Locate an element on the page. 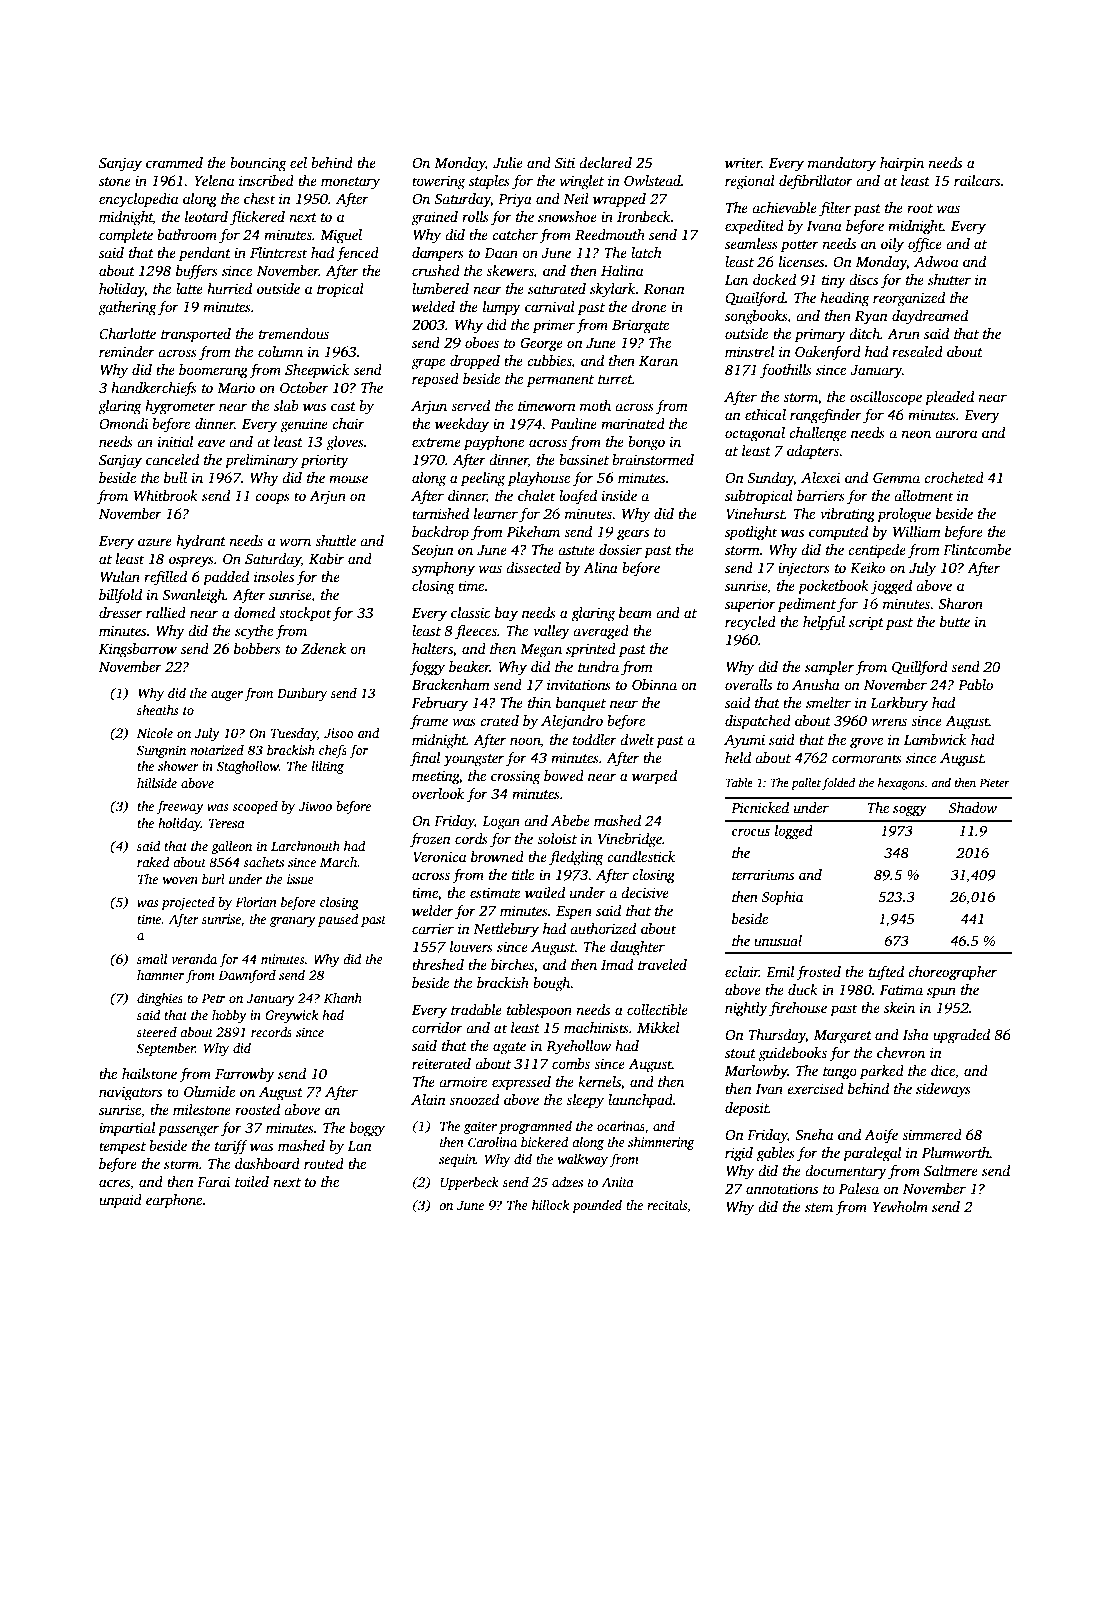 The height and width of the page is (1609, 1111). Marlowby is located at coordinates (756, 1072).
